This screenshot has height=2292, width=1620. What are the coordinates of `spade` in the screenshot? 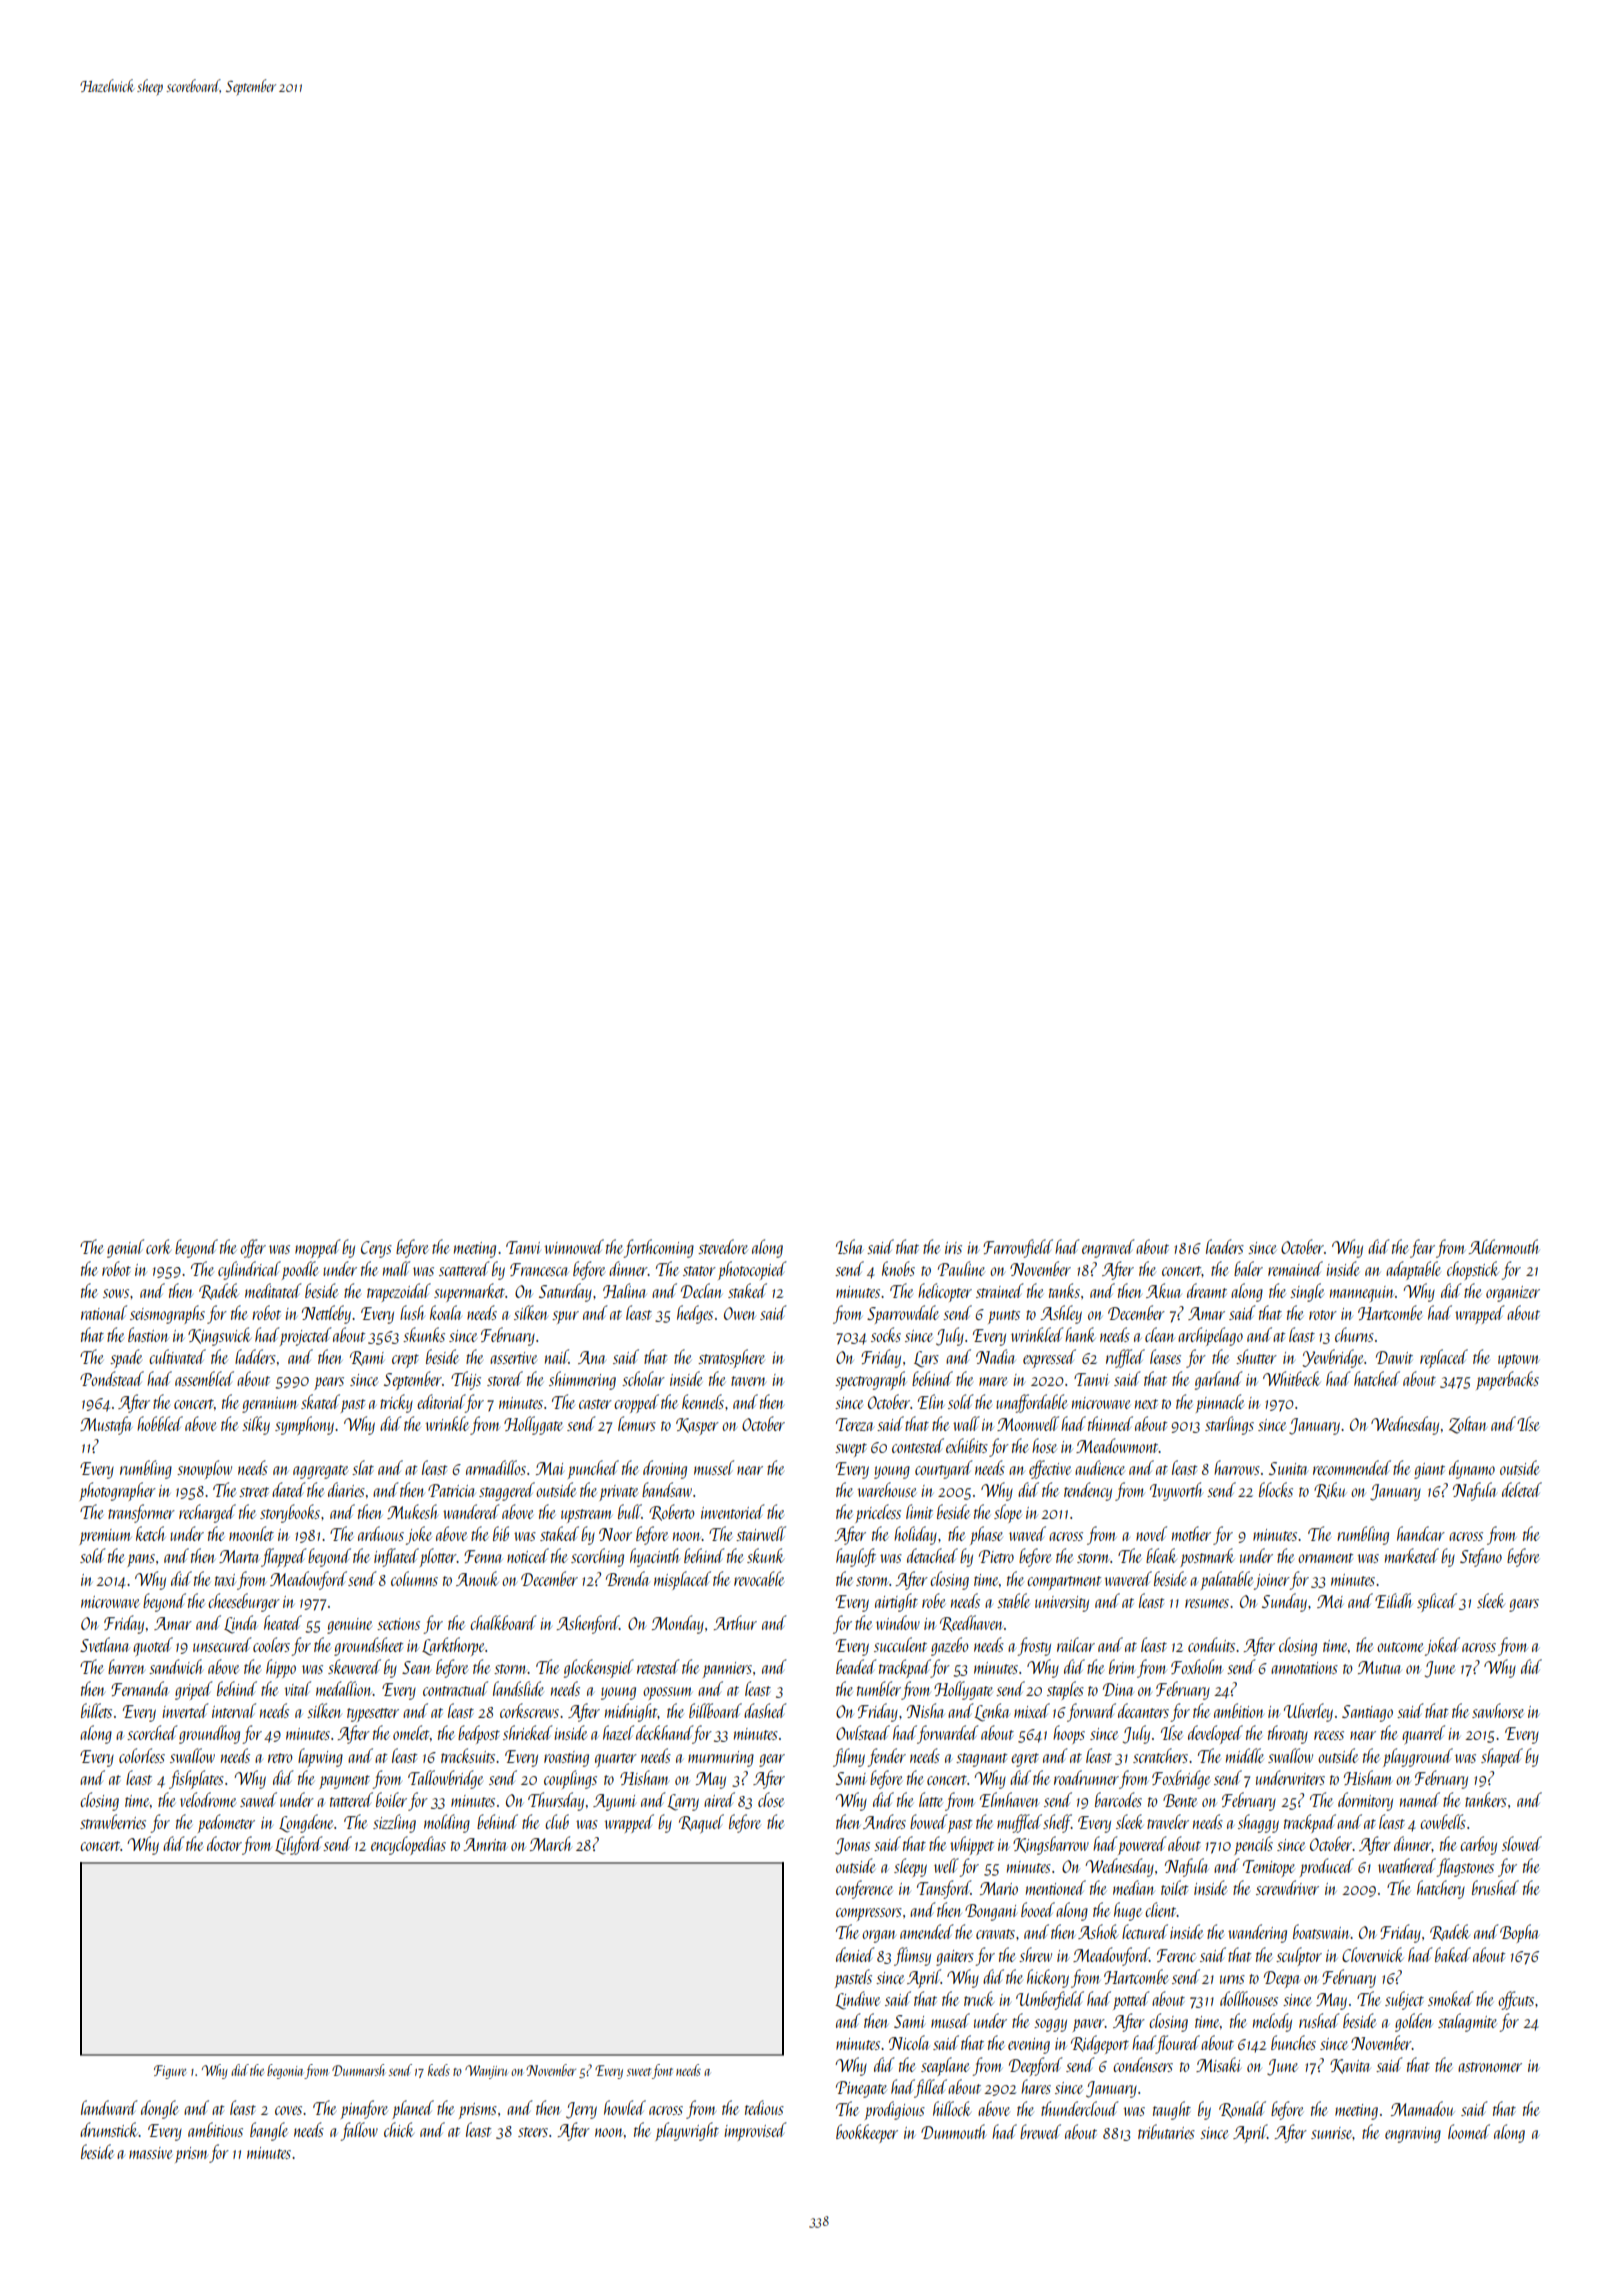 It's located at (126, 1358).
